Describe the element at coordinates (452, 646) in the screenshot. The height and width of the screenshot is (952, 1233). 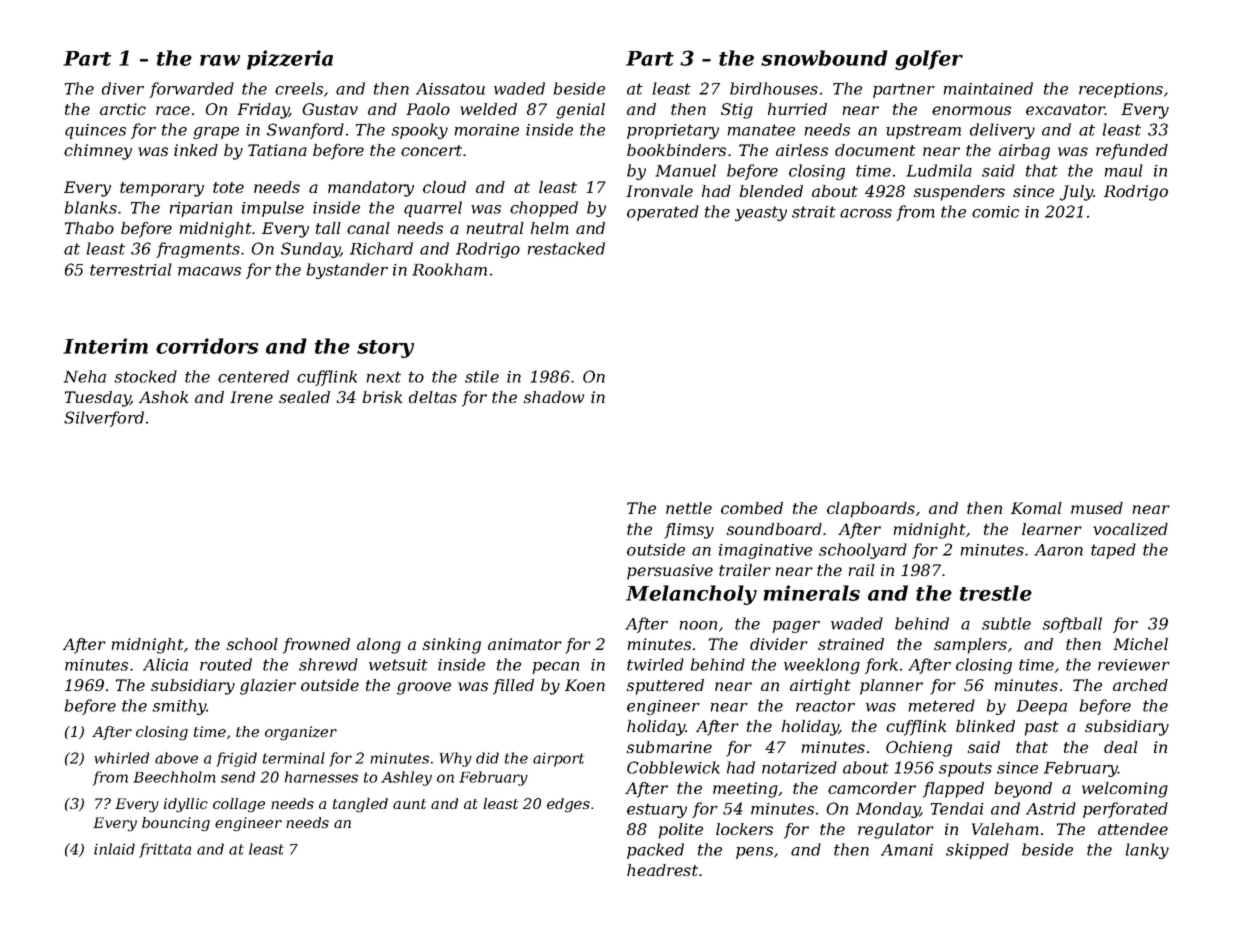
I see `sinking` at that location.
